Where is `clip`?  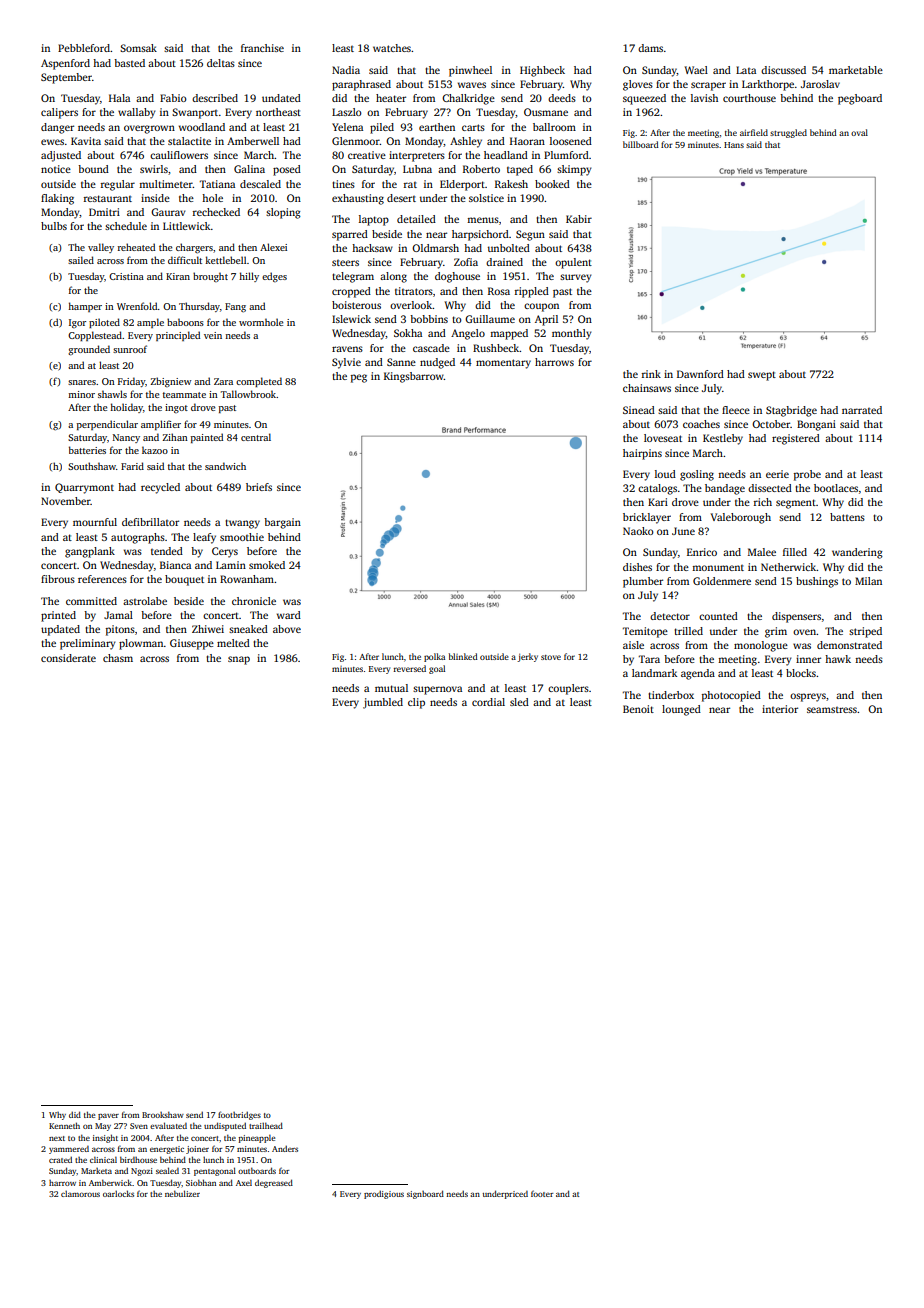
clip is located at coordinates (416, 703).
